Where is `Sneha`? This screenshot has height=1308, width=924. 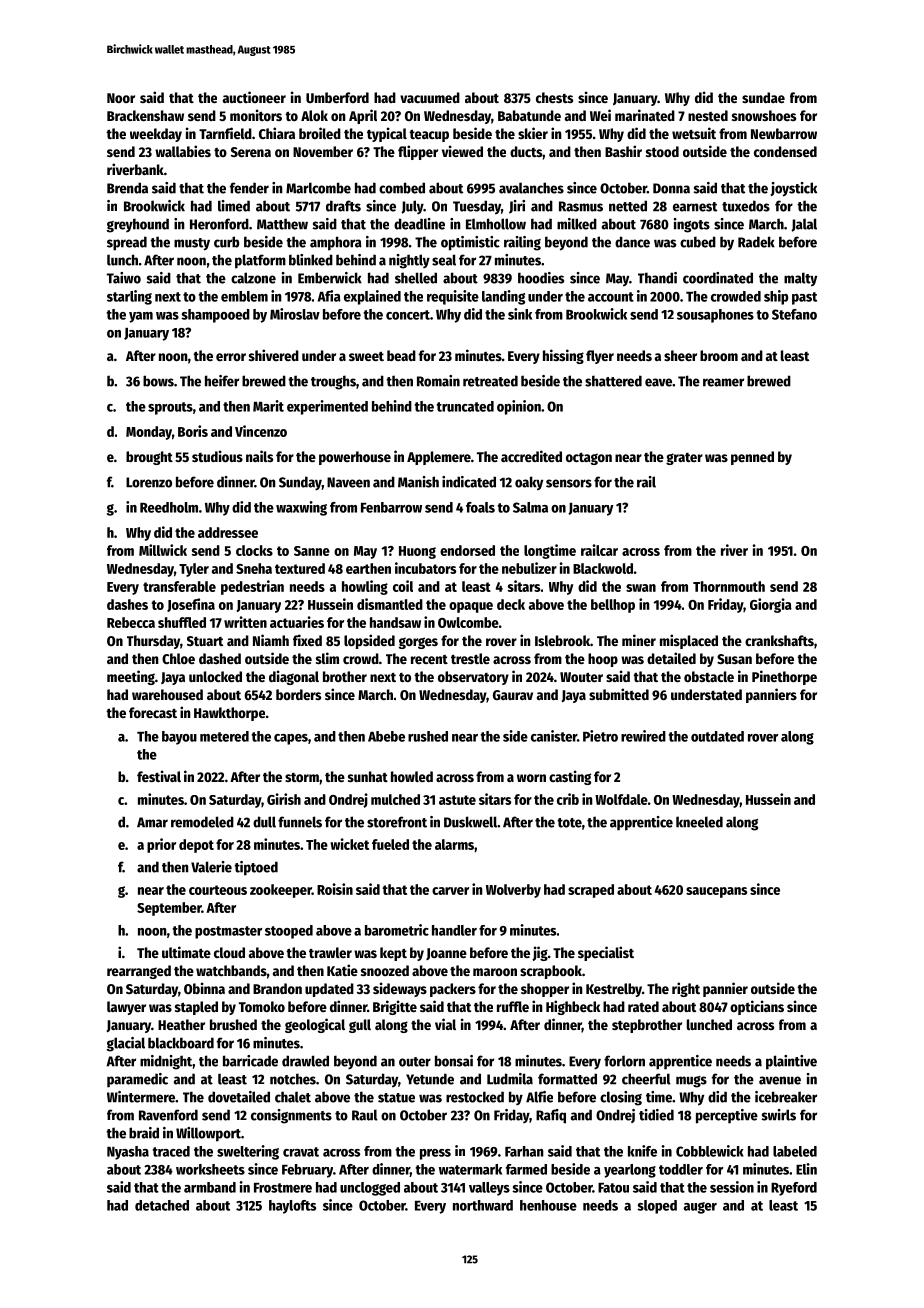 Sneha is located at coordinates (254, 568).
